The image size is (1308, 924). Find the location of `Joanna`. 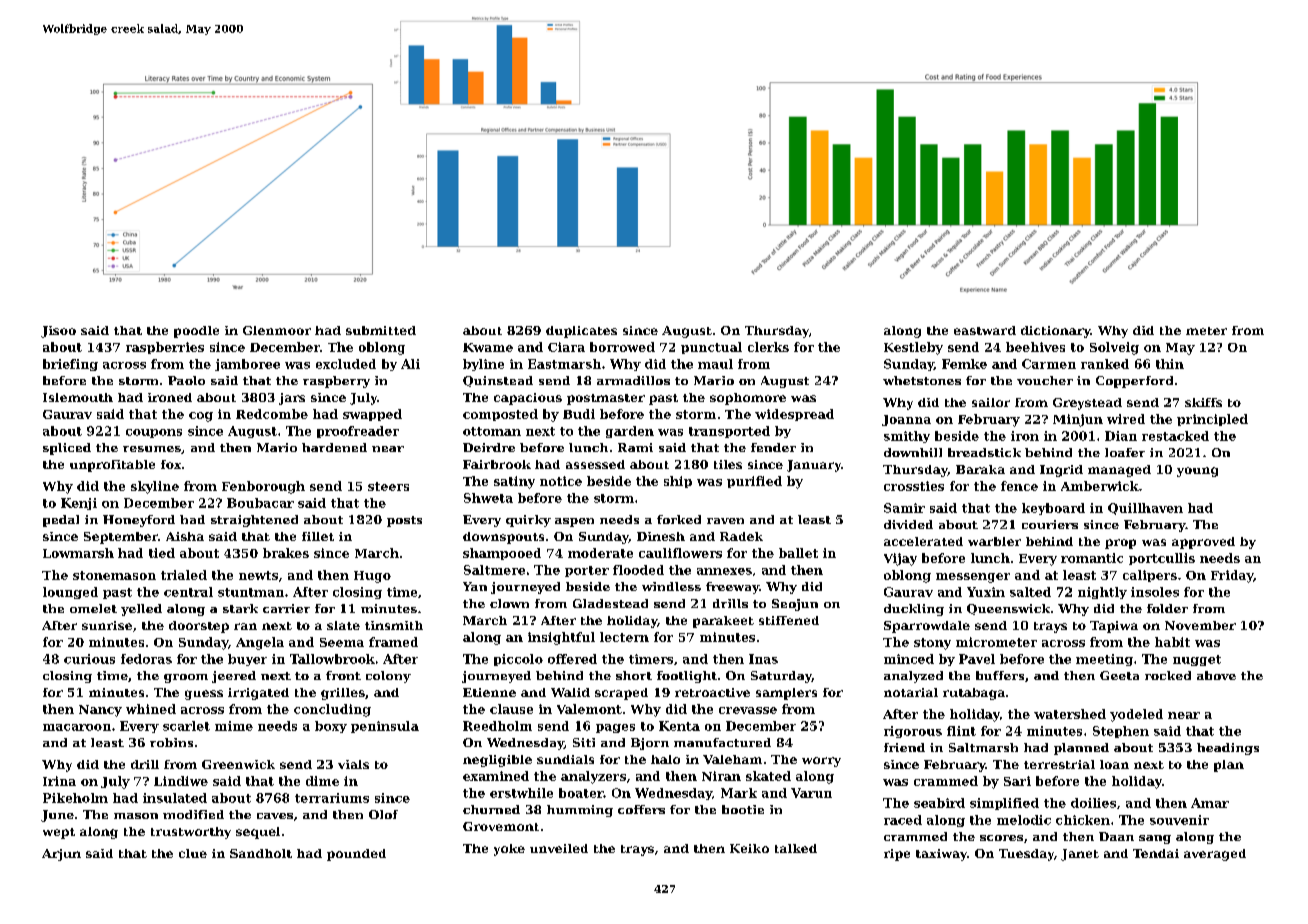

Joanna is located at coordinates (906, 420).
